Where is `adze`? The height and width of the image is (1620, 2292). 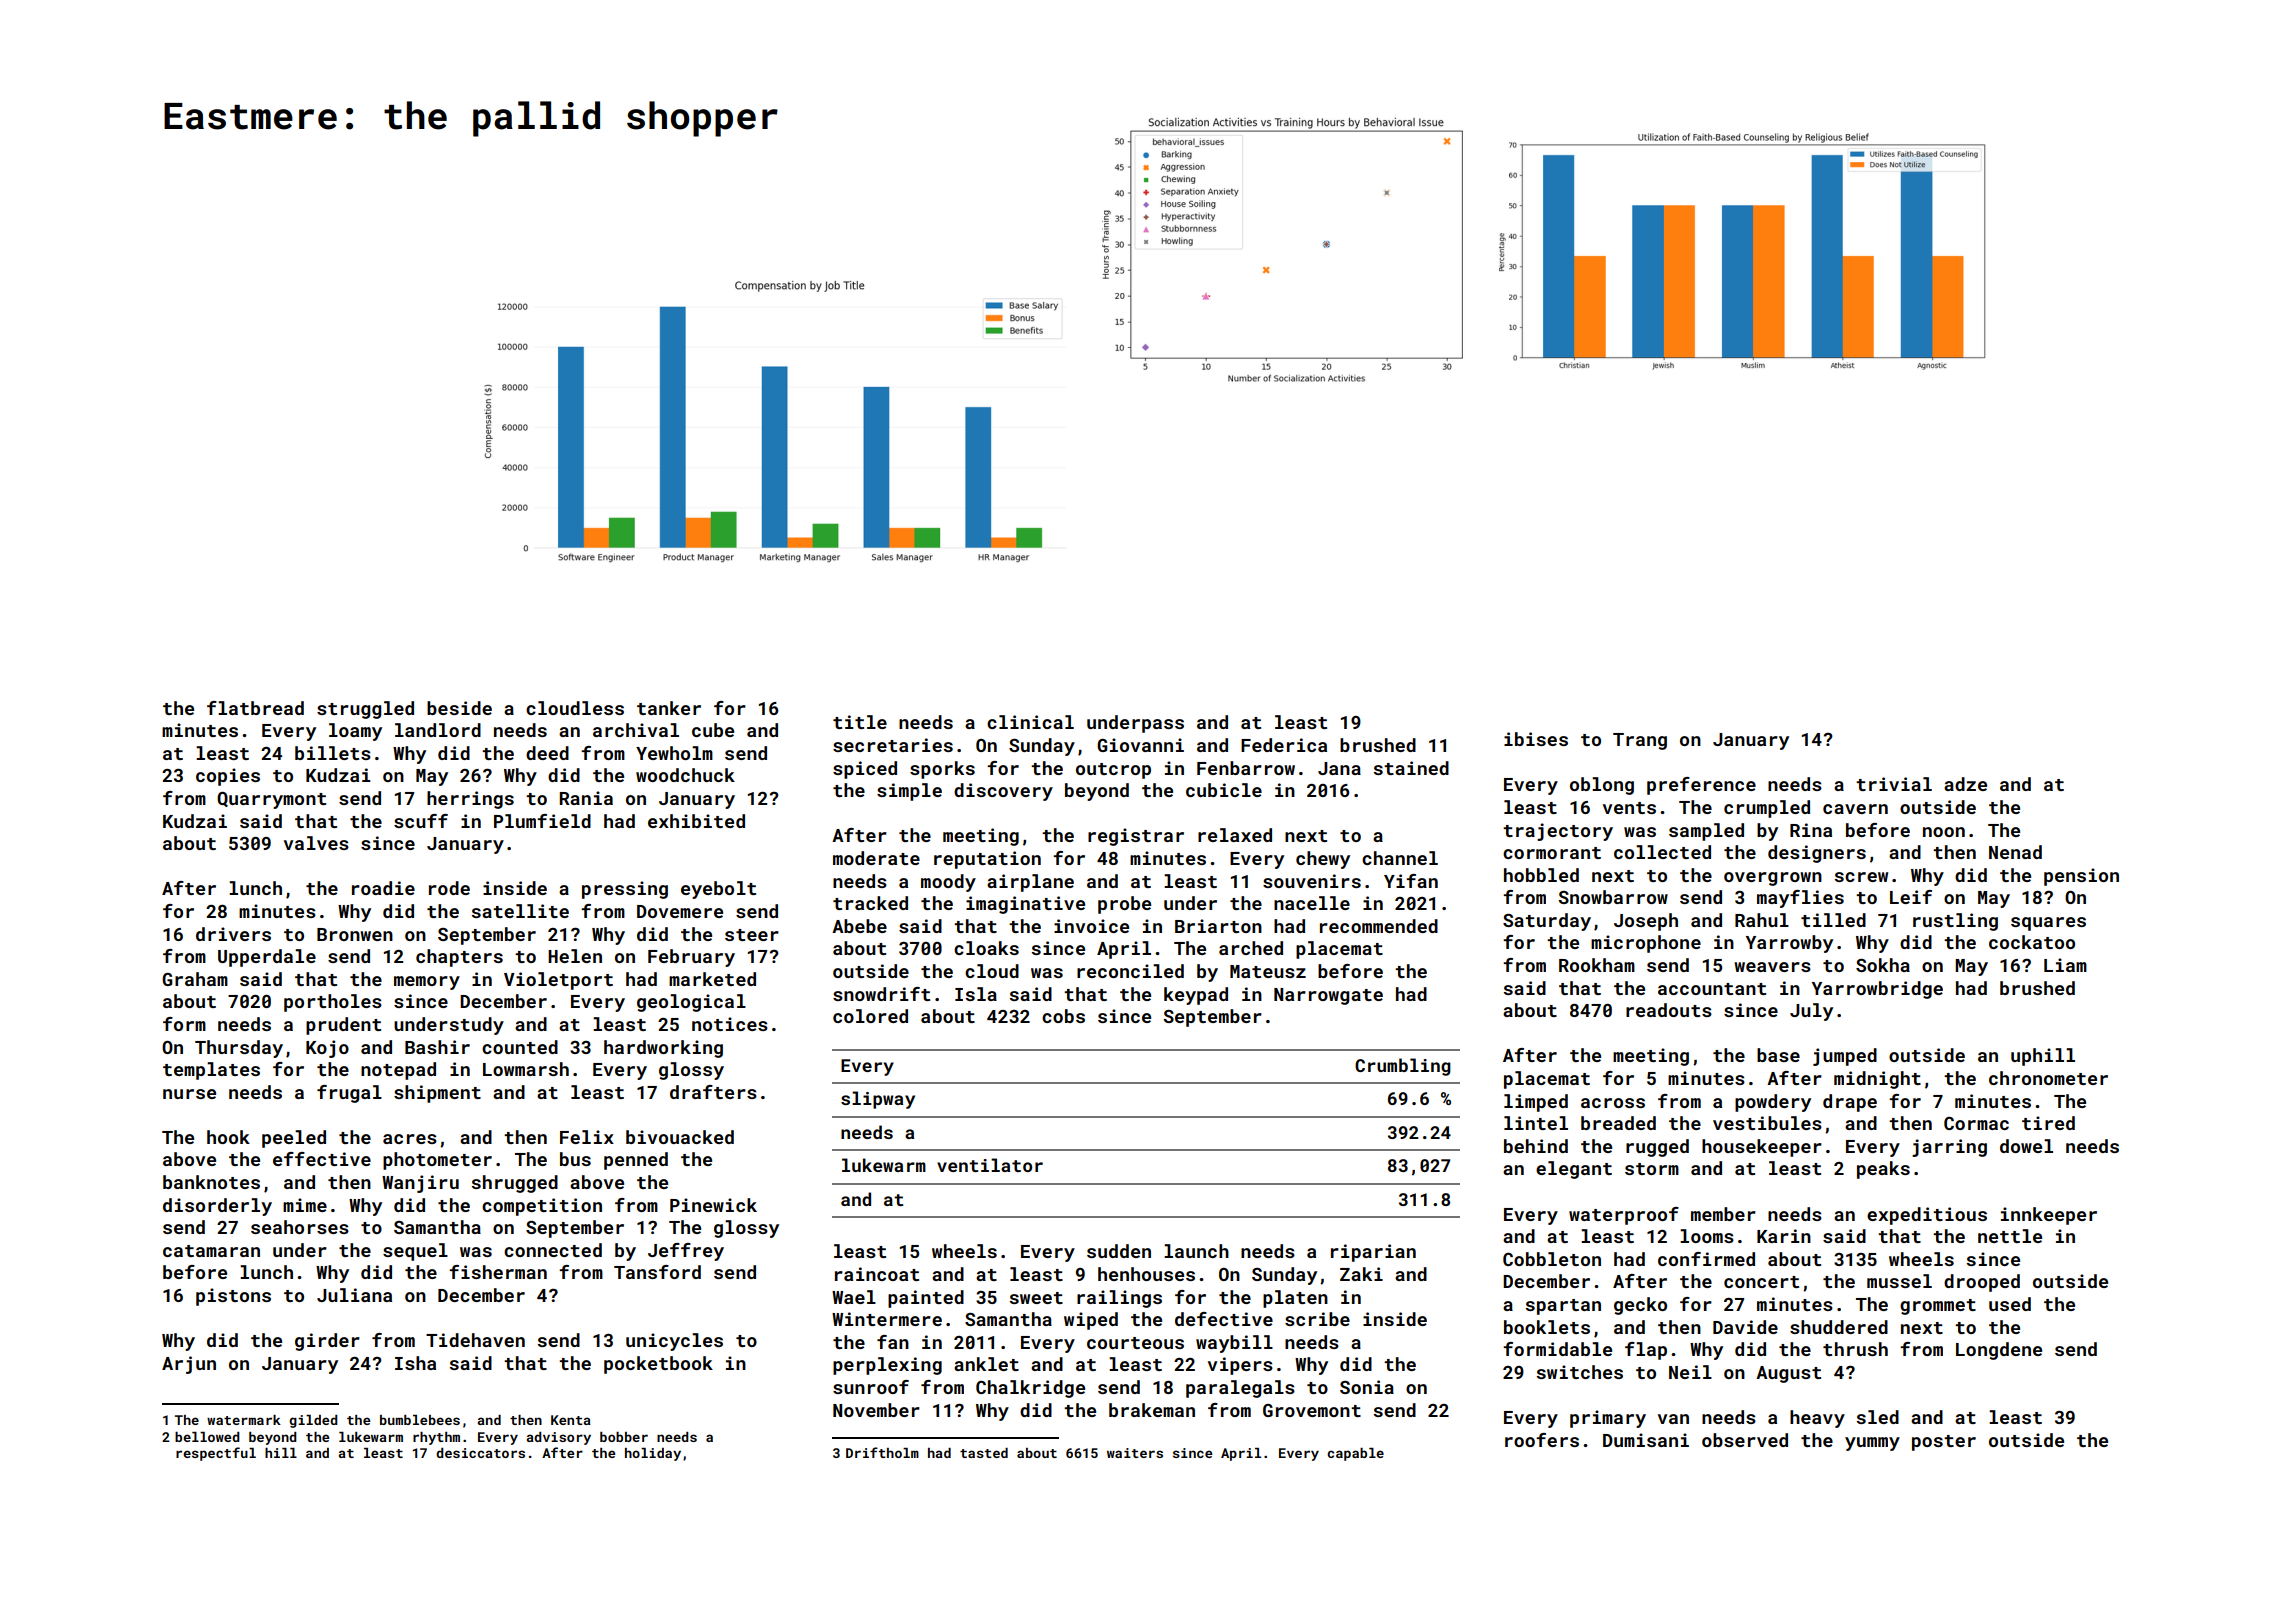
adze is located at coordinates (1965, 784).
